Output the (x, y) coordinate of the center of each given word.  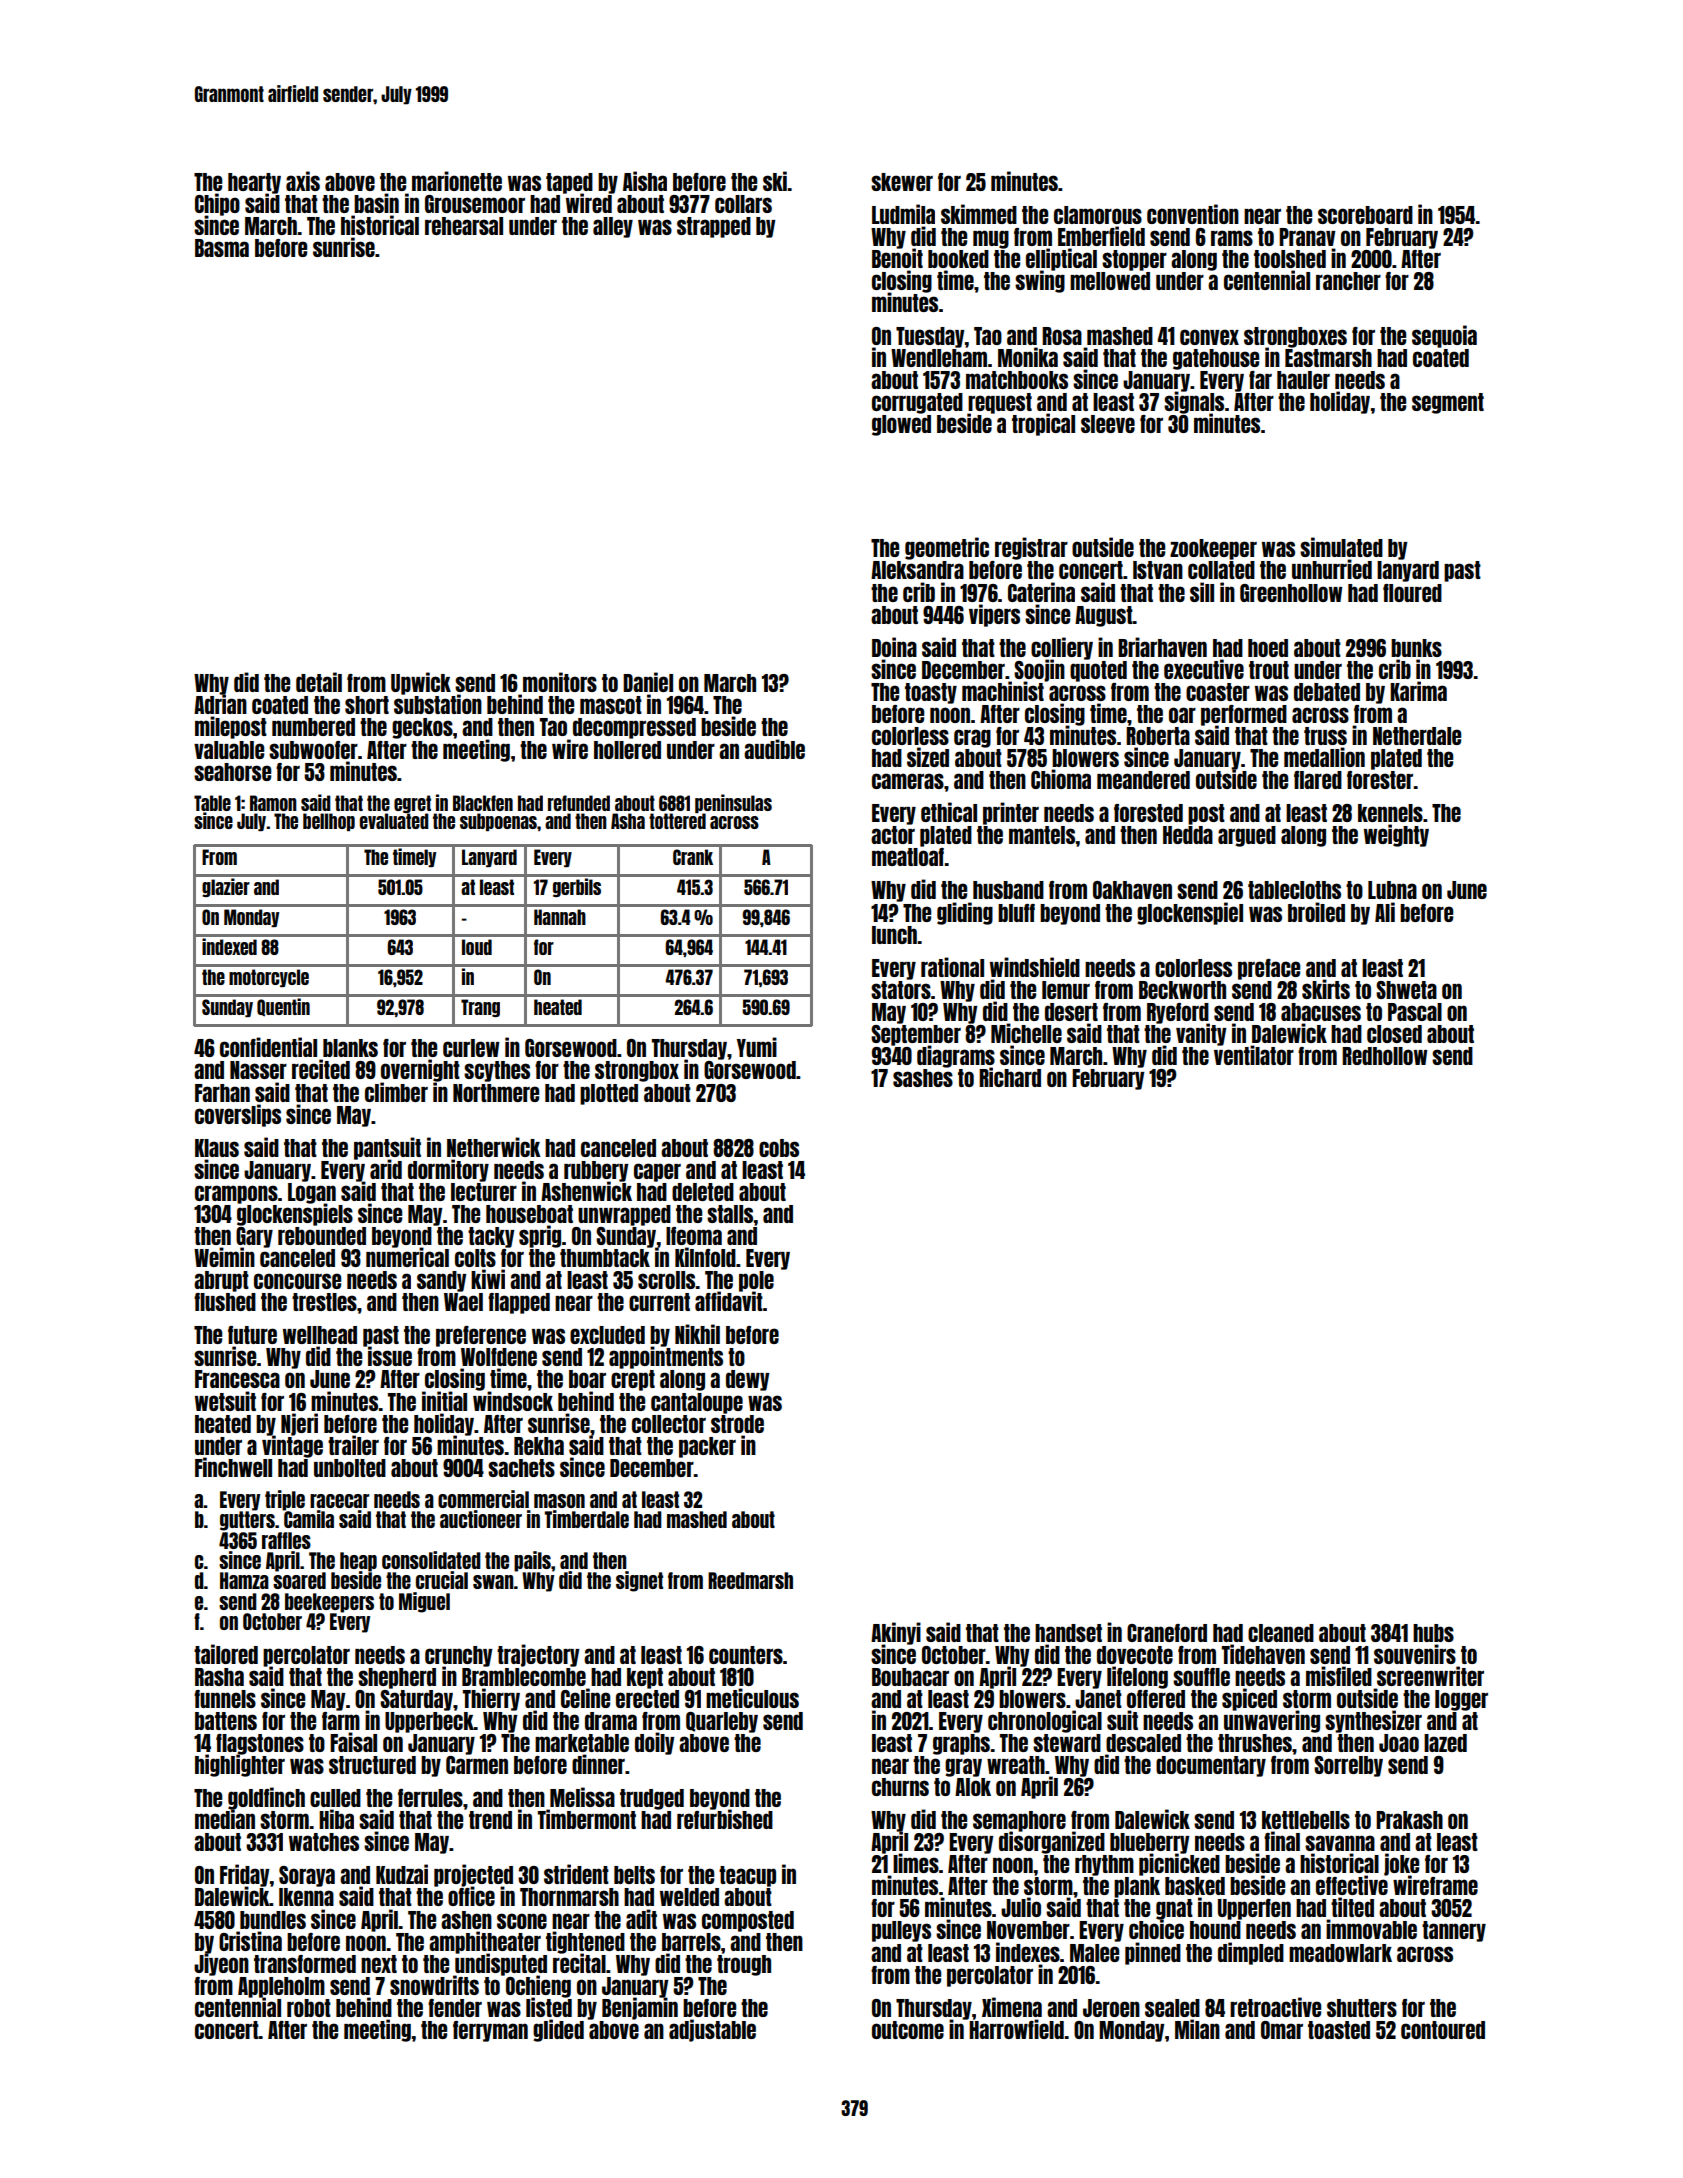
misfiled (1339, 1676)
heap (358, 1562)
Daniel (648, 682)
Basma (222, 248)
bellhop (329, 822)
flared (1318, 780)
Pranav (1307, 237)
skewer (902, 182)
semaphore (1019, 1821)
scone (522, 1921)
